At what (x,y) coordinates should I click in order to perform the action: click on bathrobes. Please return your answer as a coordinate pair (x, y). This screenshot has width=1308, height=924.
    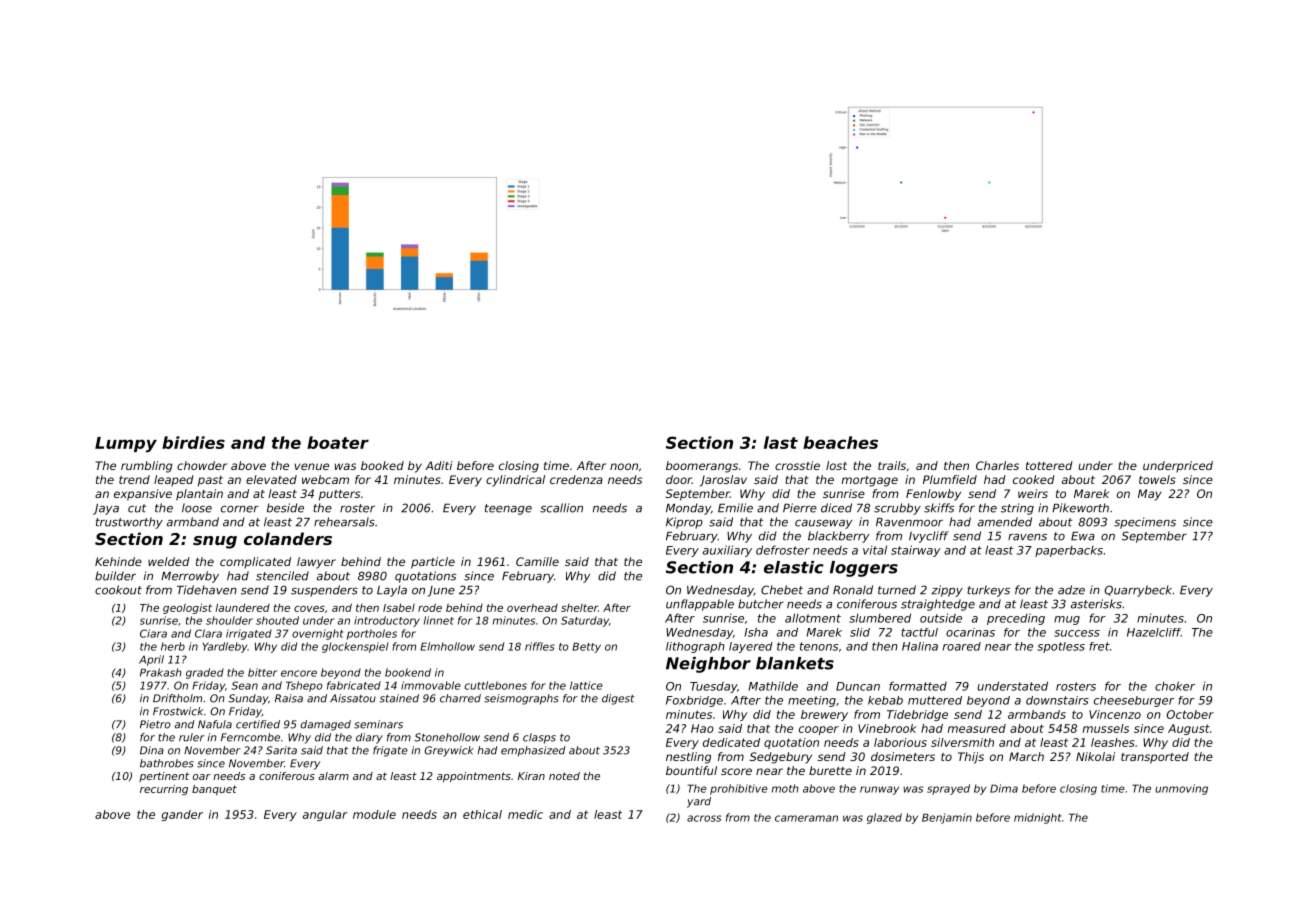
    Looking at the image, I should click on (167, 763).
